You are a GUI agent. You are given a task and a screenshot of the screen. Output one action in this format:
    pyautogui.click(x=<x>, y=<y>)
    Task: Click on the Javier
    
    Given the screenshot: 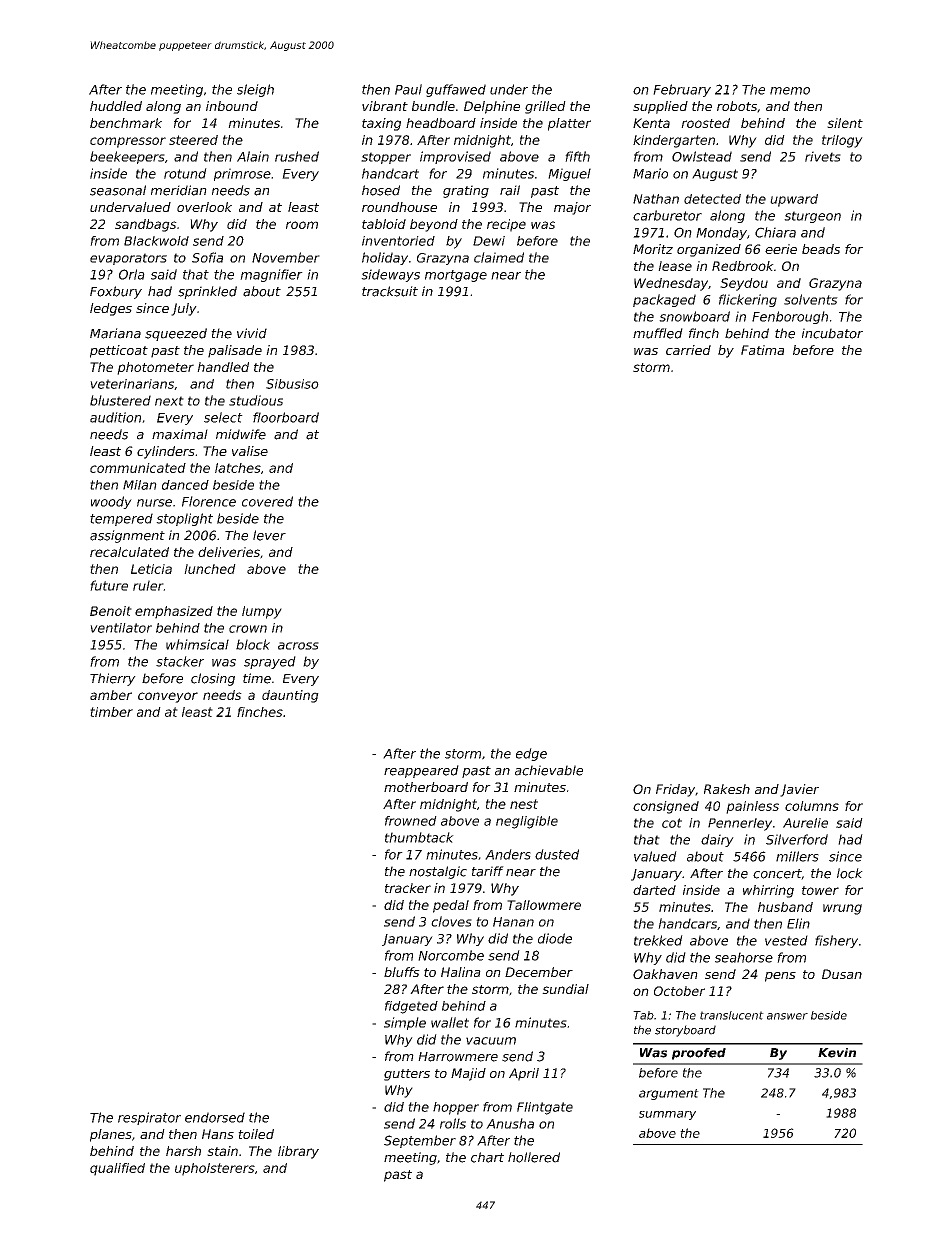 What is the action you would take?
    pyautogui.click(x=799, y=790)
